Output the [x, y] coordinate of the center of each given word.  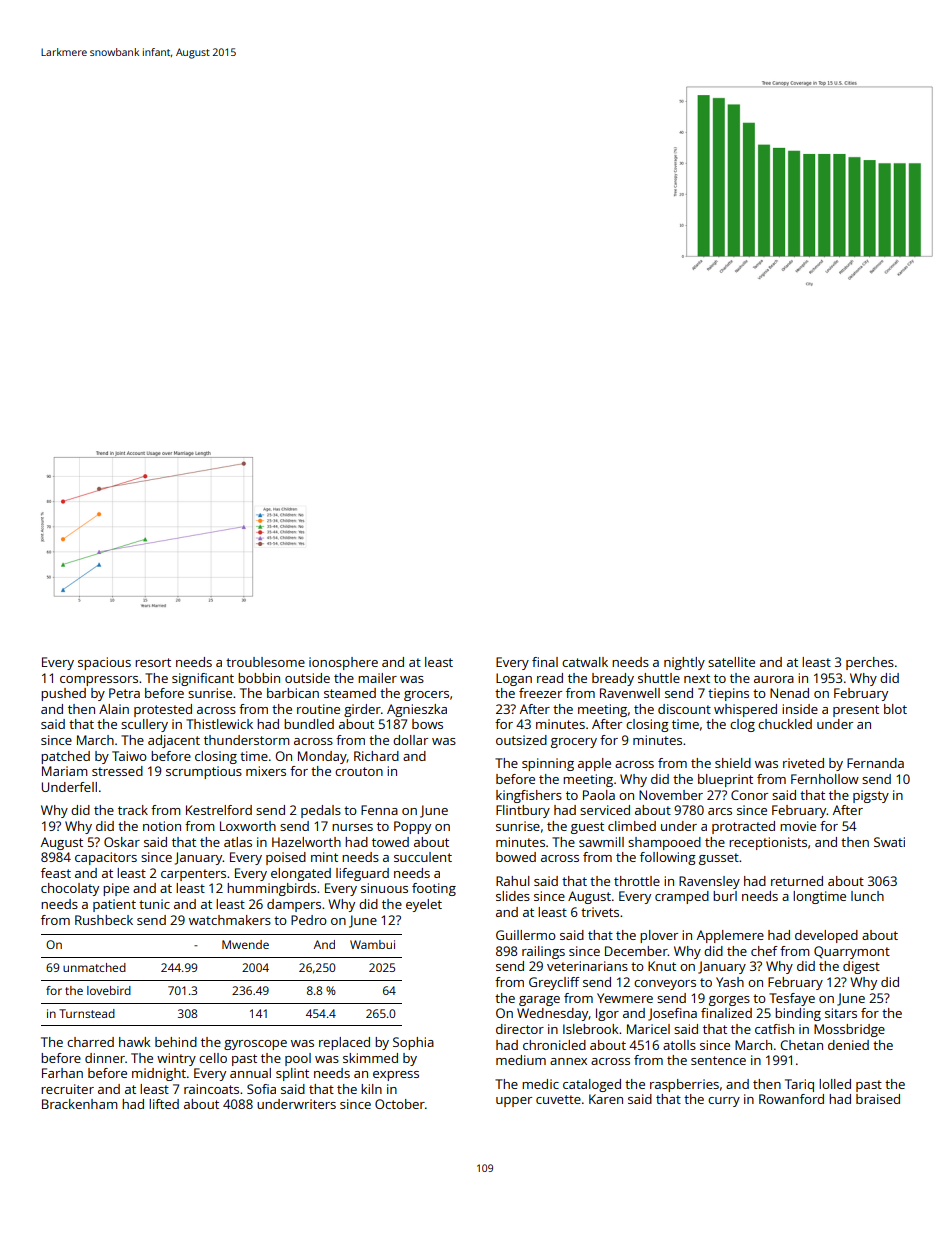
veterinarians [587, 966]
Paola [599, 795]
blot [895, 709]
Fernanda [875, 763]
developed [826, 936]
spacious [104, 663]
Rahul [513, 881]
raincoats [211, 1089]
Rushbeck [104, 920]
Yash [730, 982]
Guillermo [526, 935]
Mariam [65, 771]
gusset [719, 859]
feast [56, 873]
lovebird [109, 990]
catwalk [585, 662]
